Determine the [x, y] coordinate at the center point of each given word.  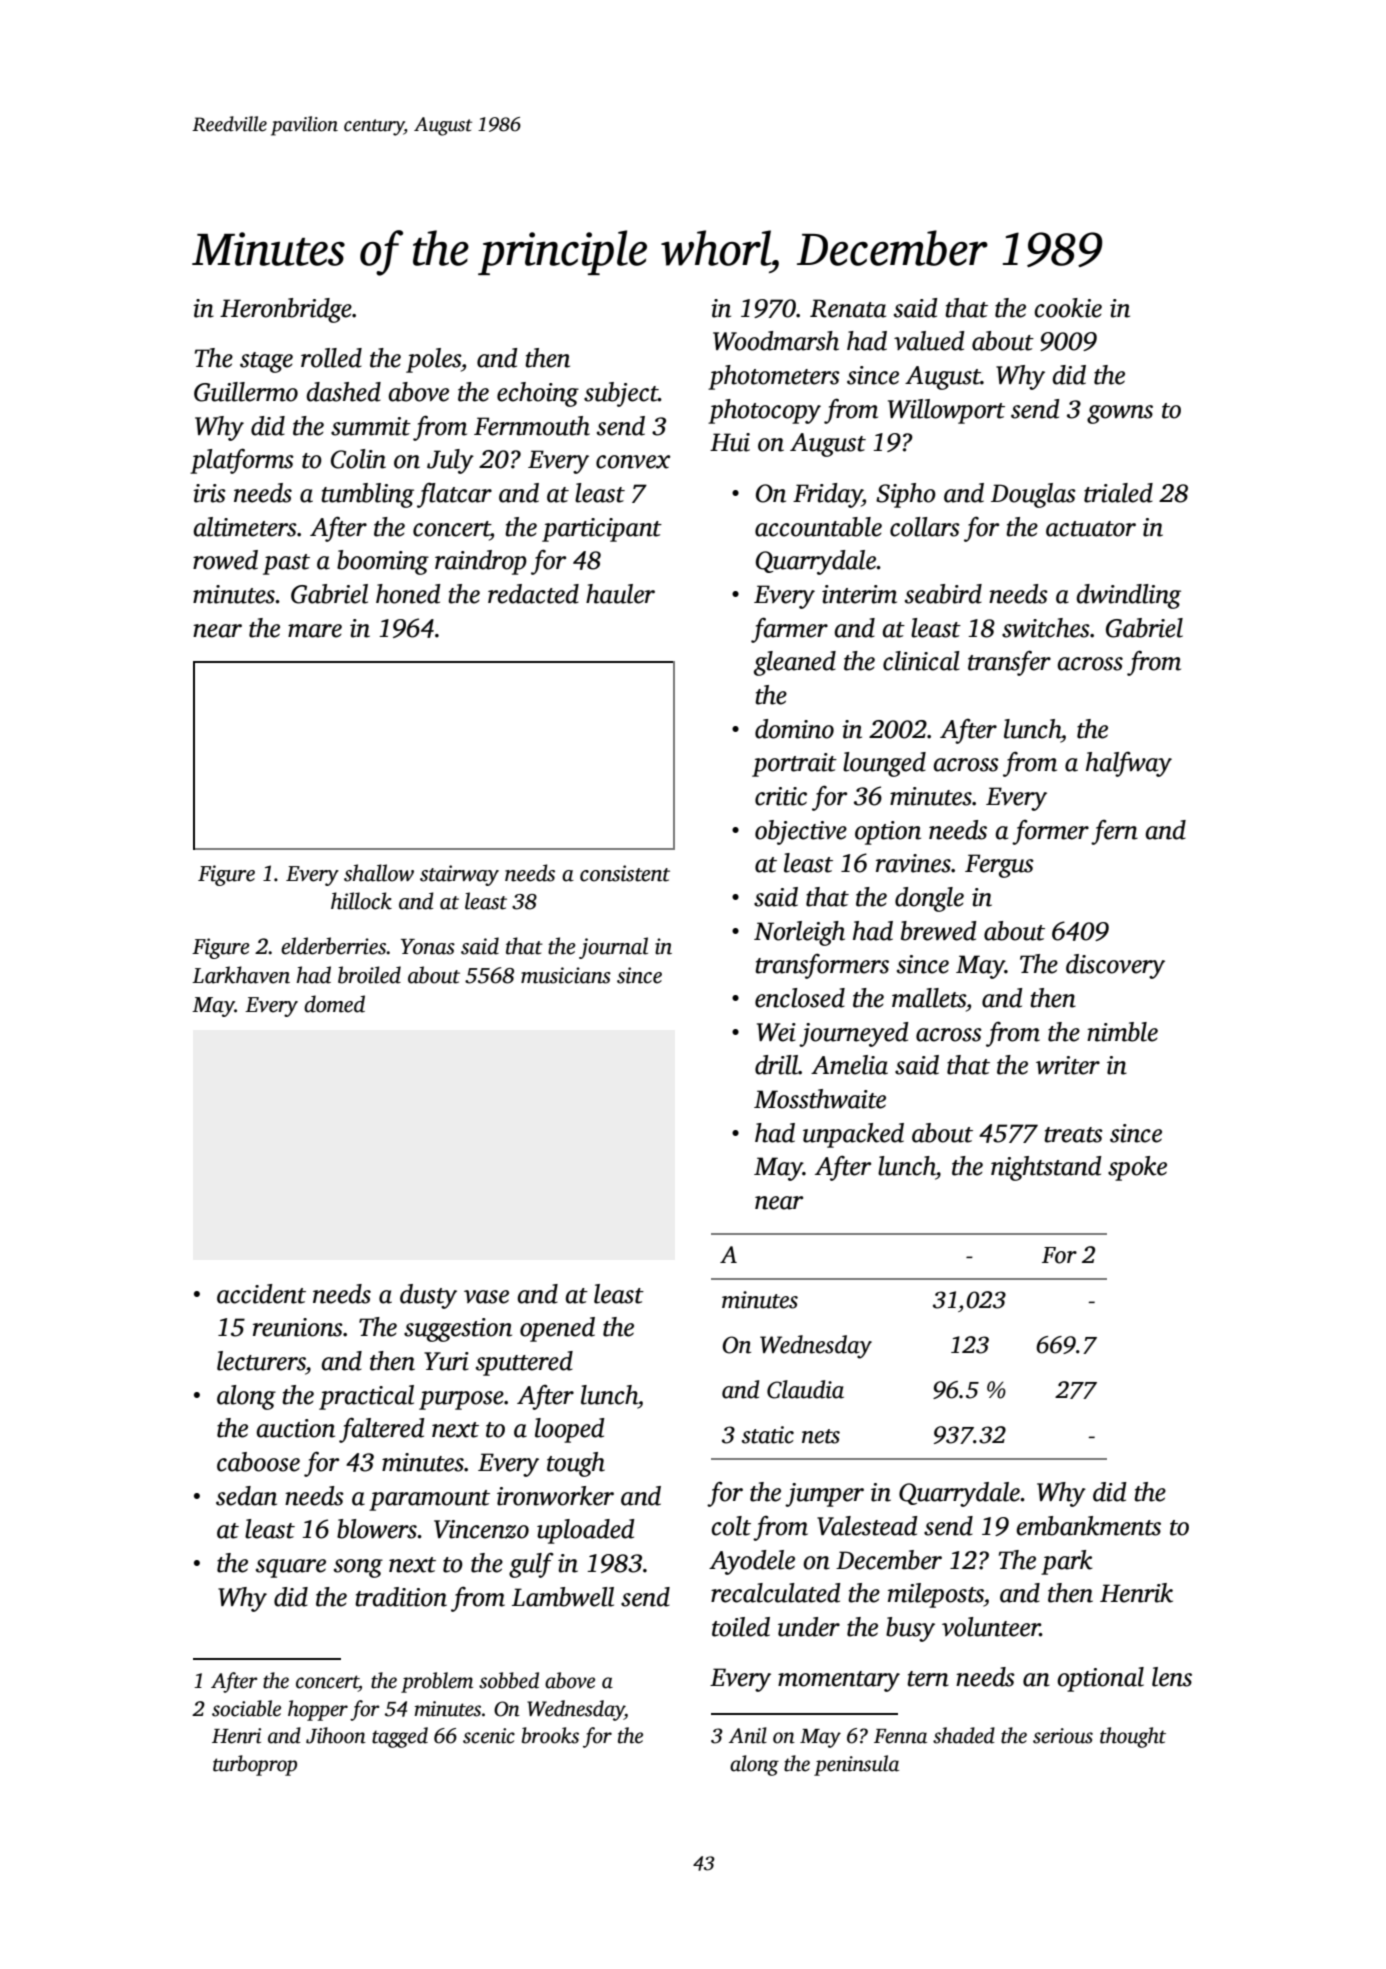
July [450, 461]
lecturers [261, 1361]
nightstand [1046, 1168]
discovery [1115, 966]
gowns [1120, 414]
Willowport [946, 411]
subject [621, 394]
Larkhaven [241, 975]
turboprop [255, 1765]
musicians [566, 975]
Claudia [805, 1389]
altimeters [245, 527]
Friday [827, 495]
